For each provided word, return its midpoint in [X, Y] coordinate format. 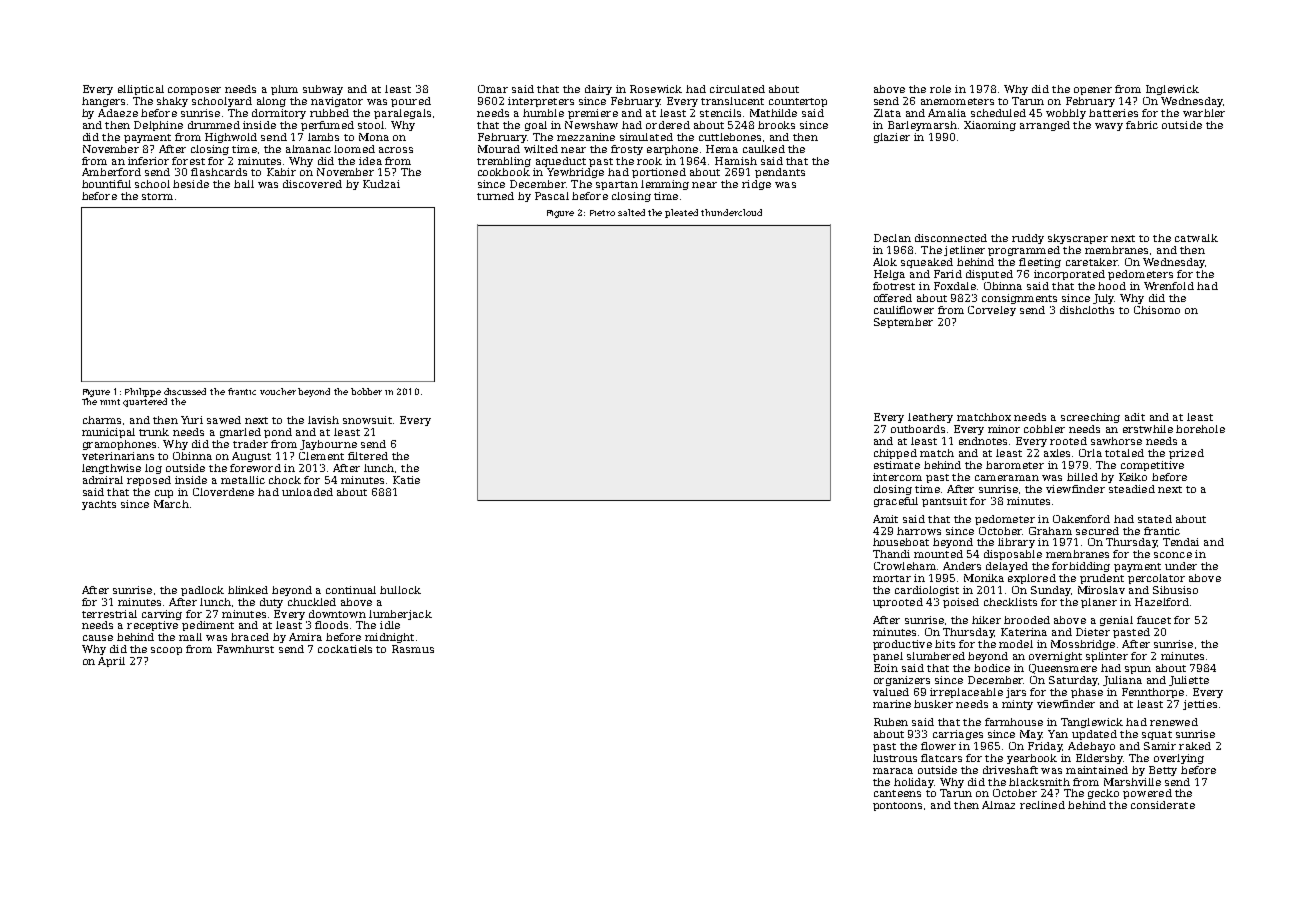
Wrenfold [1169, 286]
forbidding [1081, 567]
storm [157, 196]
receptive [152, 626]
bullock [400, 590]
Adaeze [118, 113]
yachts [99, 505]
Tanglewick [1092, 723]
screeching [1090, 418]
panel [888, 657]
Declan [892, 238]
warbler [1204, 113]
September [903, 323]
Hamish [736, 161]
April [111, 662]
